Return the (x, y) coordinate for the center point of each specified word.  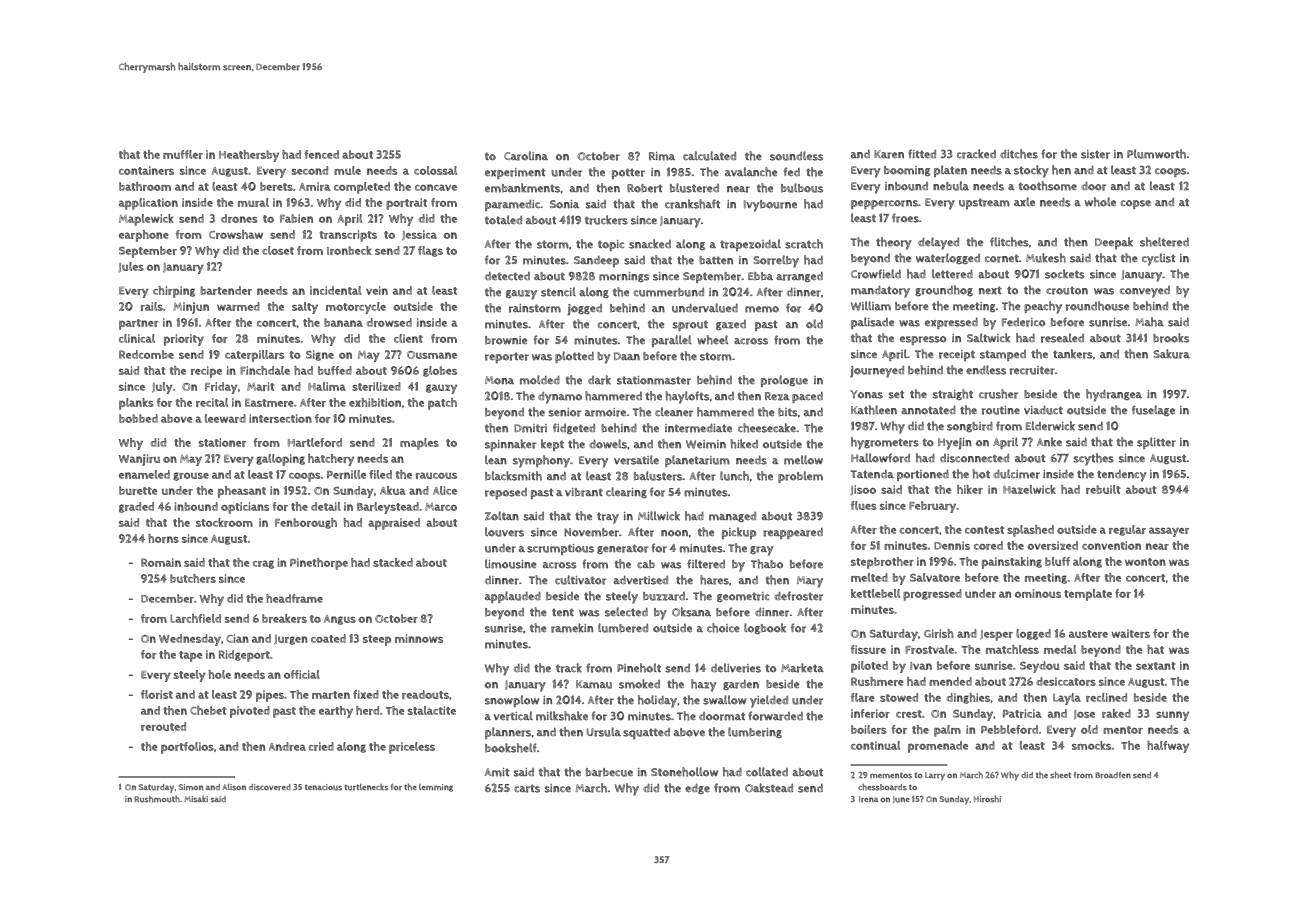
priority (184, 340)
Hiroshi (987, 799)
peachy (1043, 307)
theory (893, 243)
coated (328, 638)
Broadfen (1113, 775)
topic (611, 245)
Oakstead (769, 788)
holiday (657, 701)
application (148, 204)
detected (507, 276)
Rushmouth (157, 799)
